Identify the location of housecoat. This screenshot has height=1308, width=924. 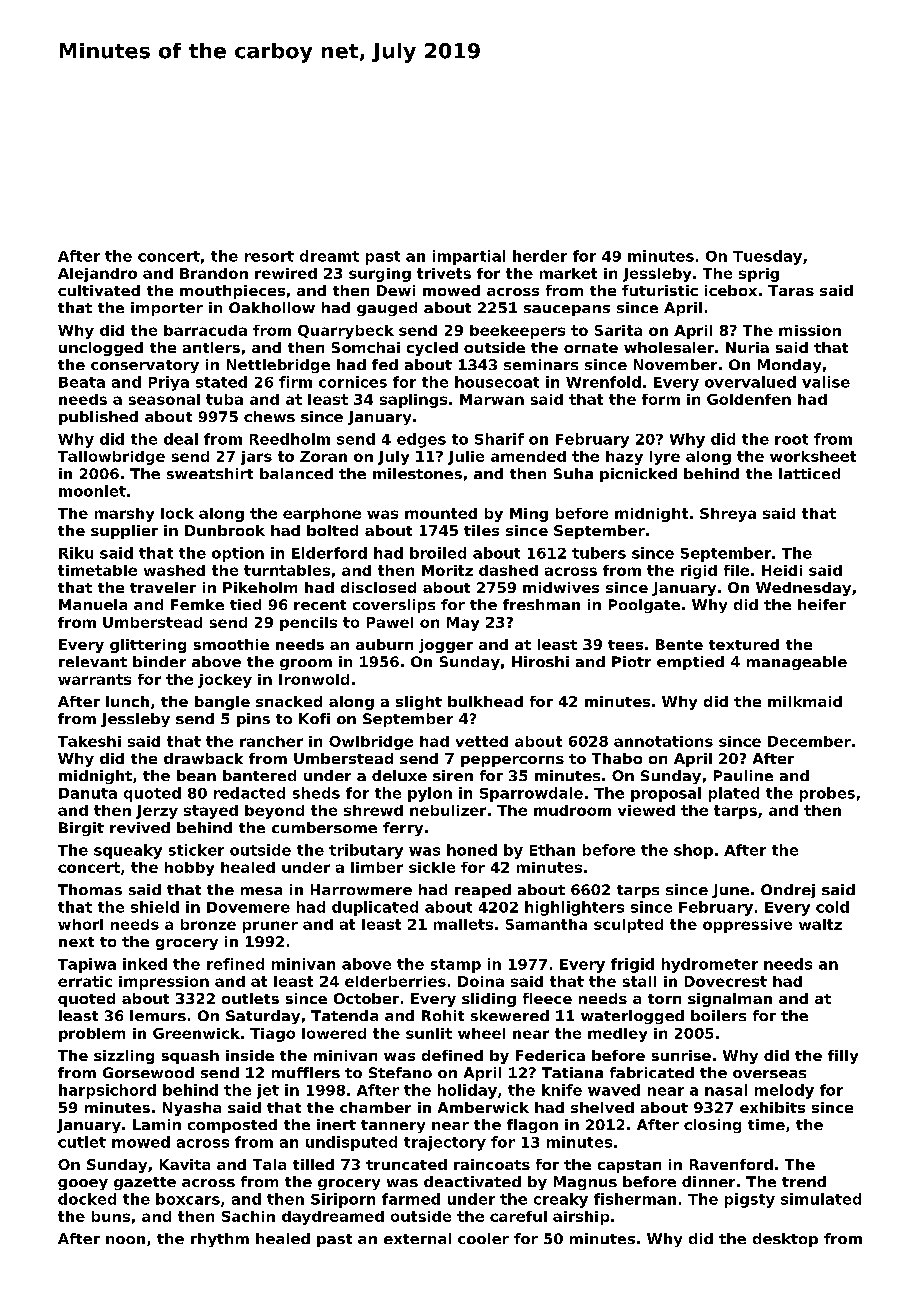
(497, 382).
